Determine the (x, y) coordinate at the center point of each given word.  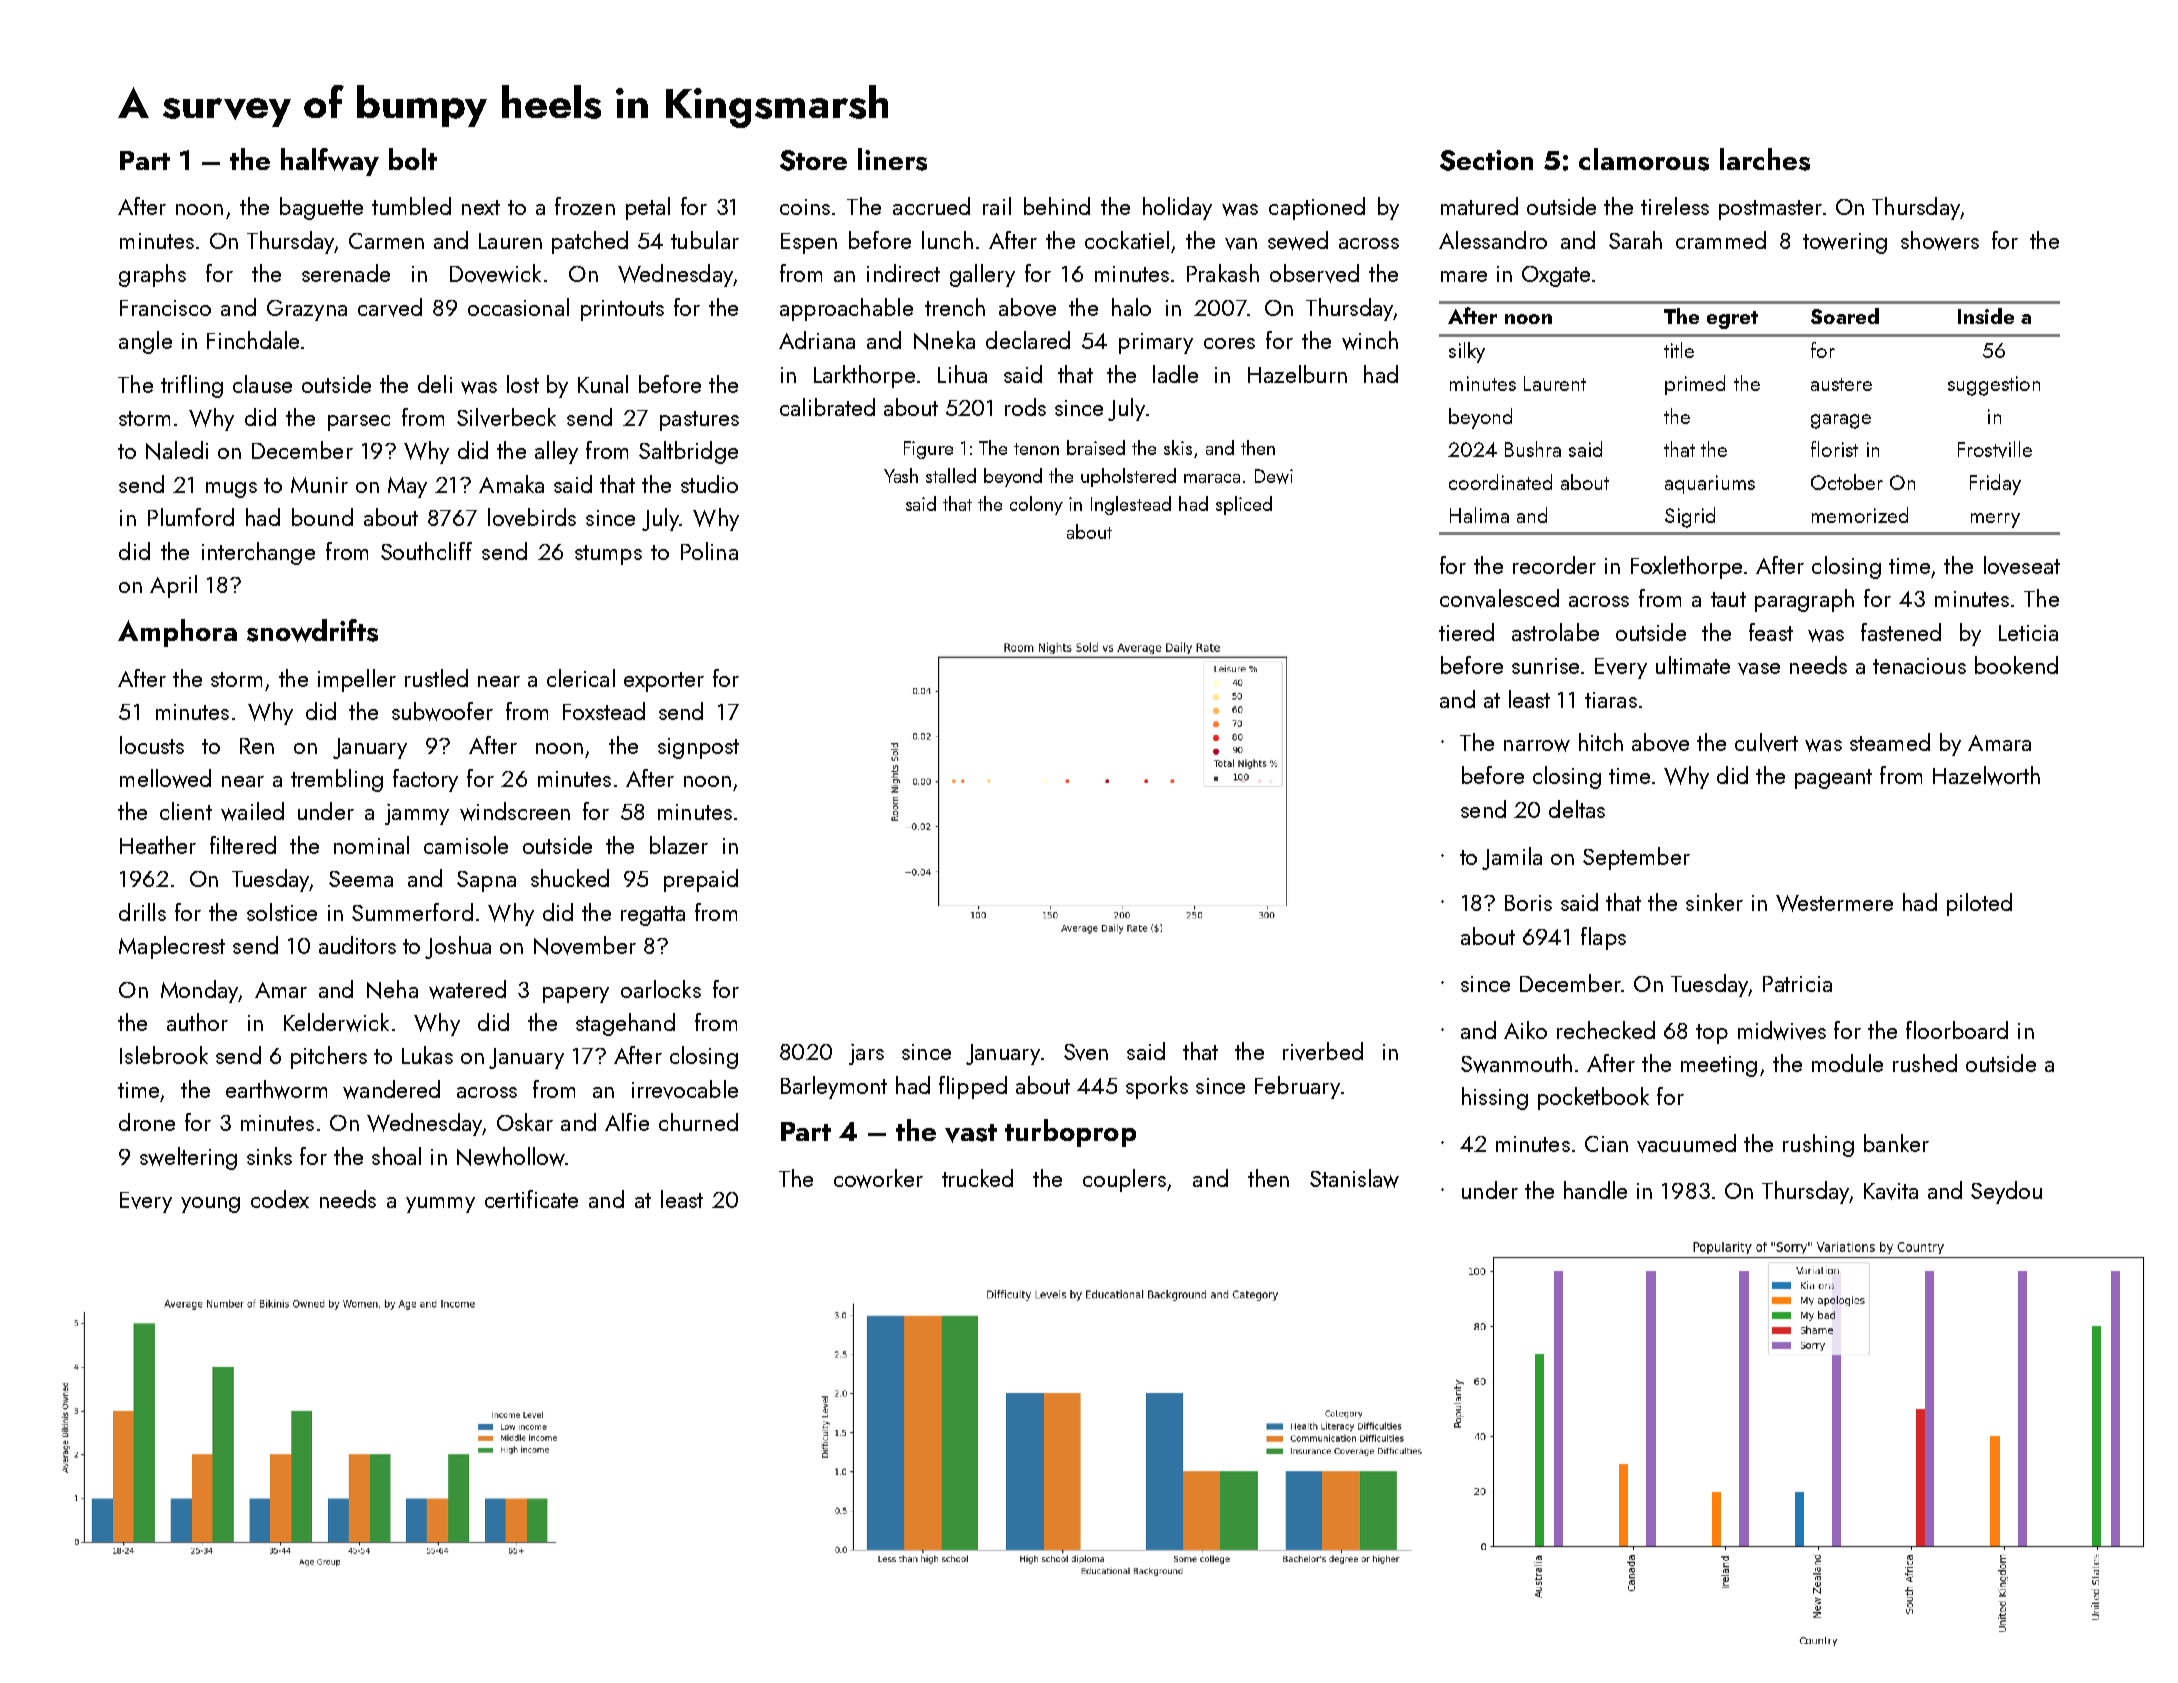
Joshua (458, 947)
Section (1486, 160)
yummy (440, 1205)
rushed (1925, 1063)
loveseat (2022, 565)
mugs (231, 490)
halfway (330, 162)
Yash (901, 475)
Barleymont (834, 1087)
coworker (878, 1178)
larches (1765, 159)
